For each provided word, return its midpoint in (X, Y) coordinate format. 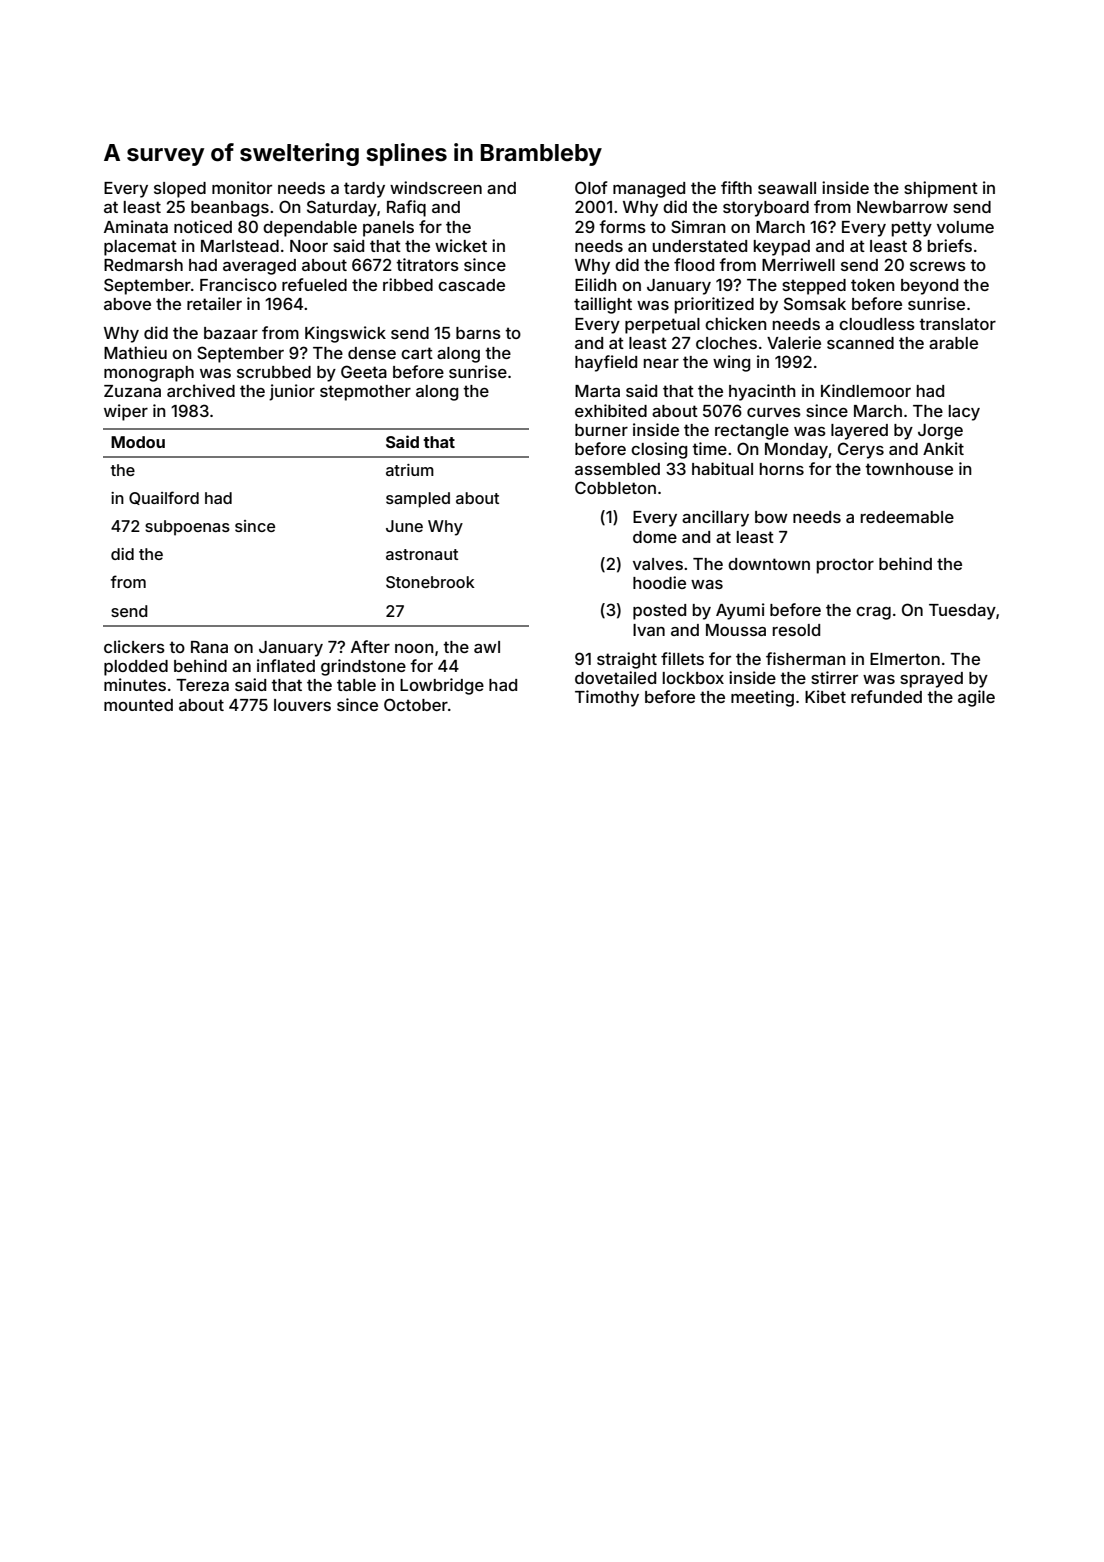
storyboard (766, 209)
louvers (302, 705)
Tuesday (962, 612)
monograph (149, 374)
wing (731, 363)
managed (649, 190)
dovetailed (615, 677)
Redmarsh (143, 265)
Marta (597, 391)
